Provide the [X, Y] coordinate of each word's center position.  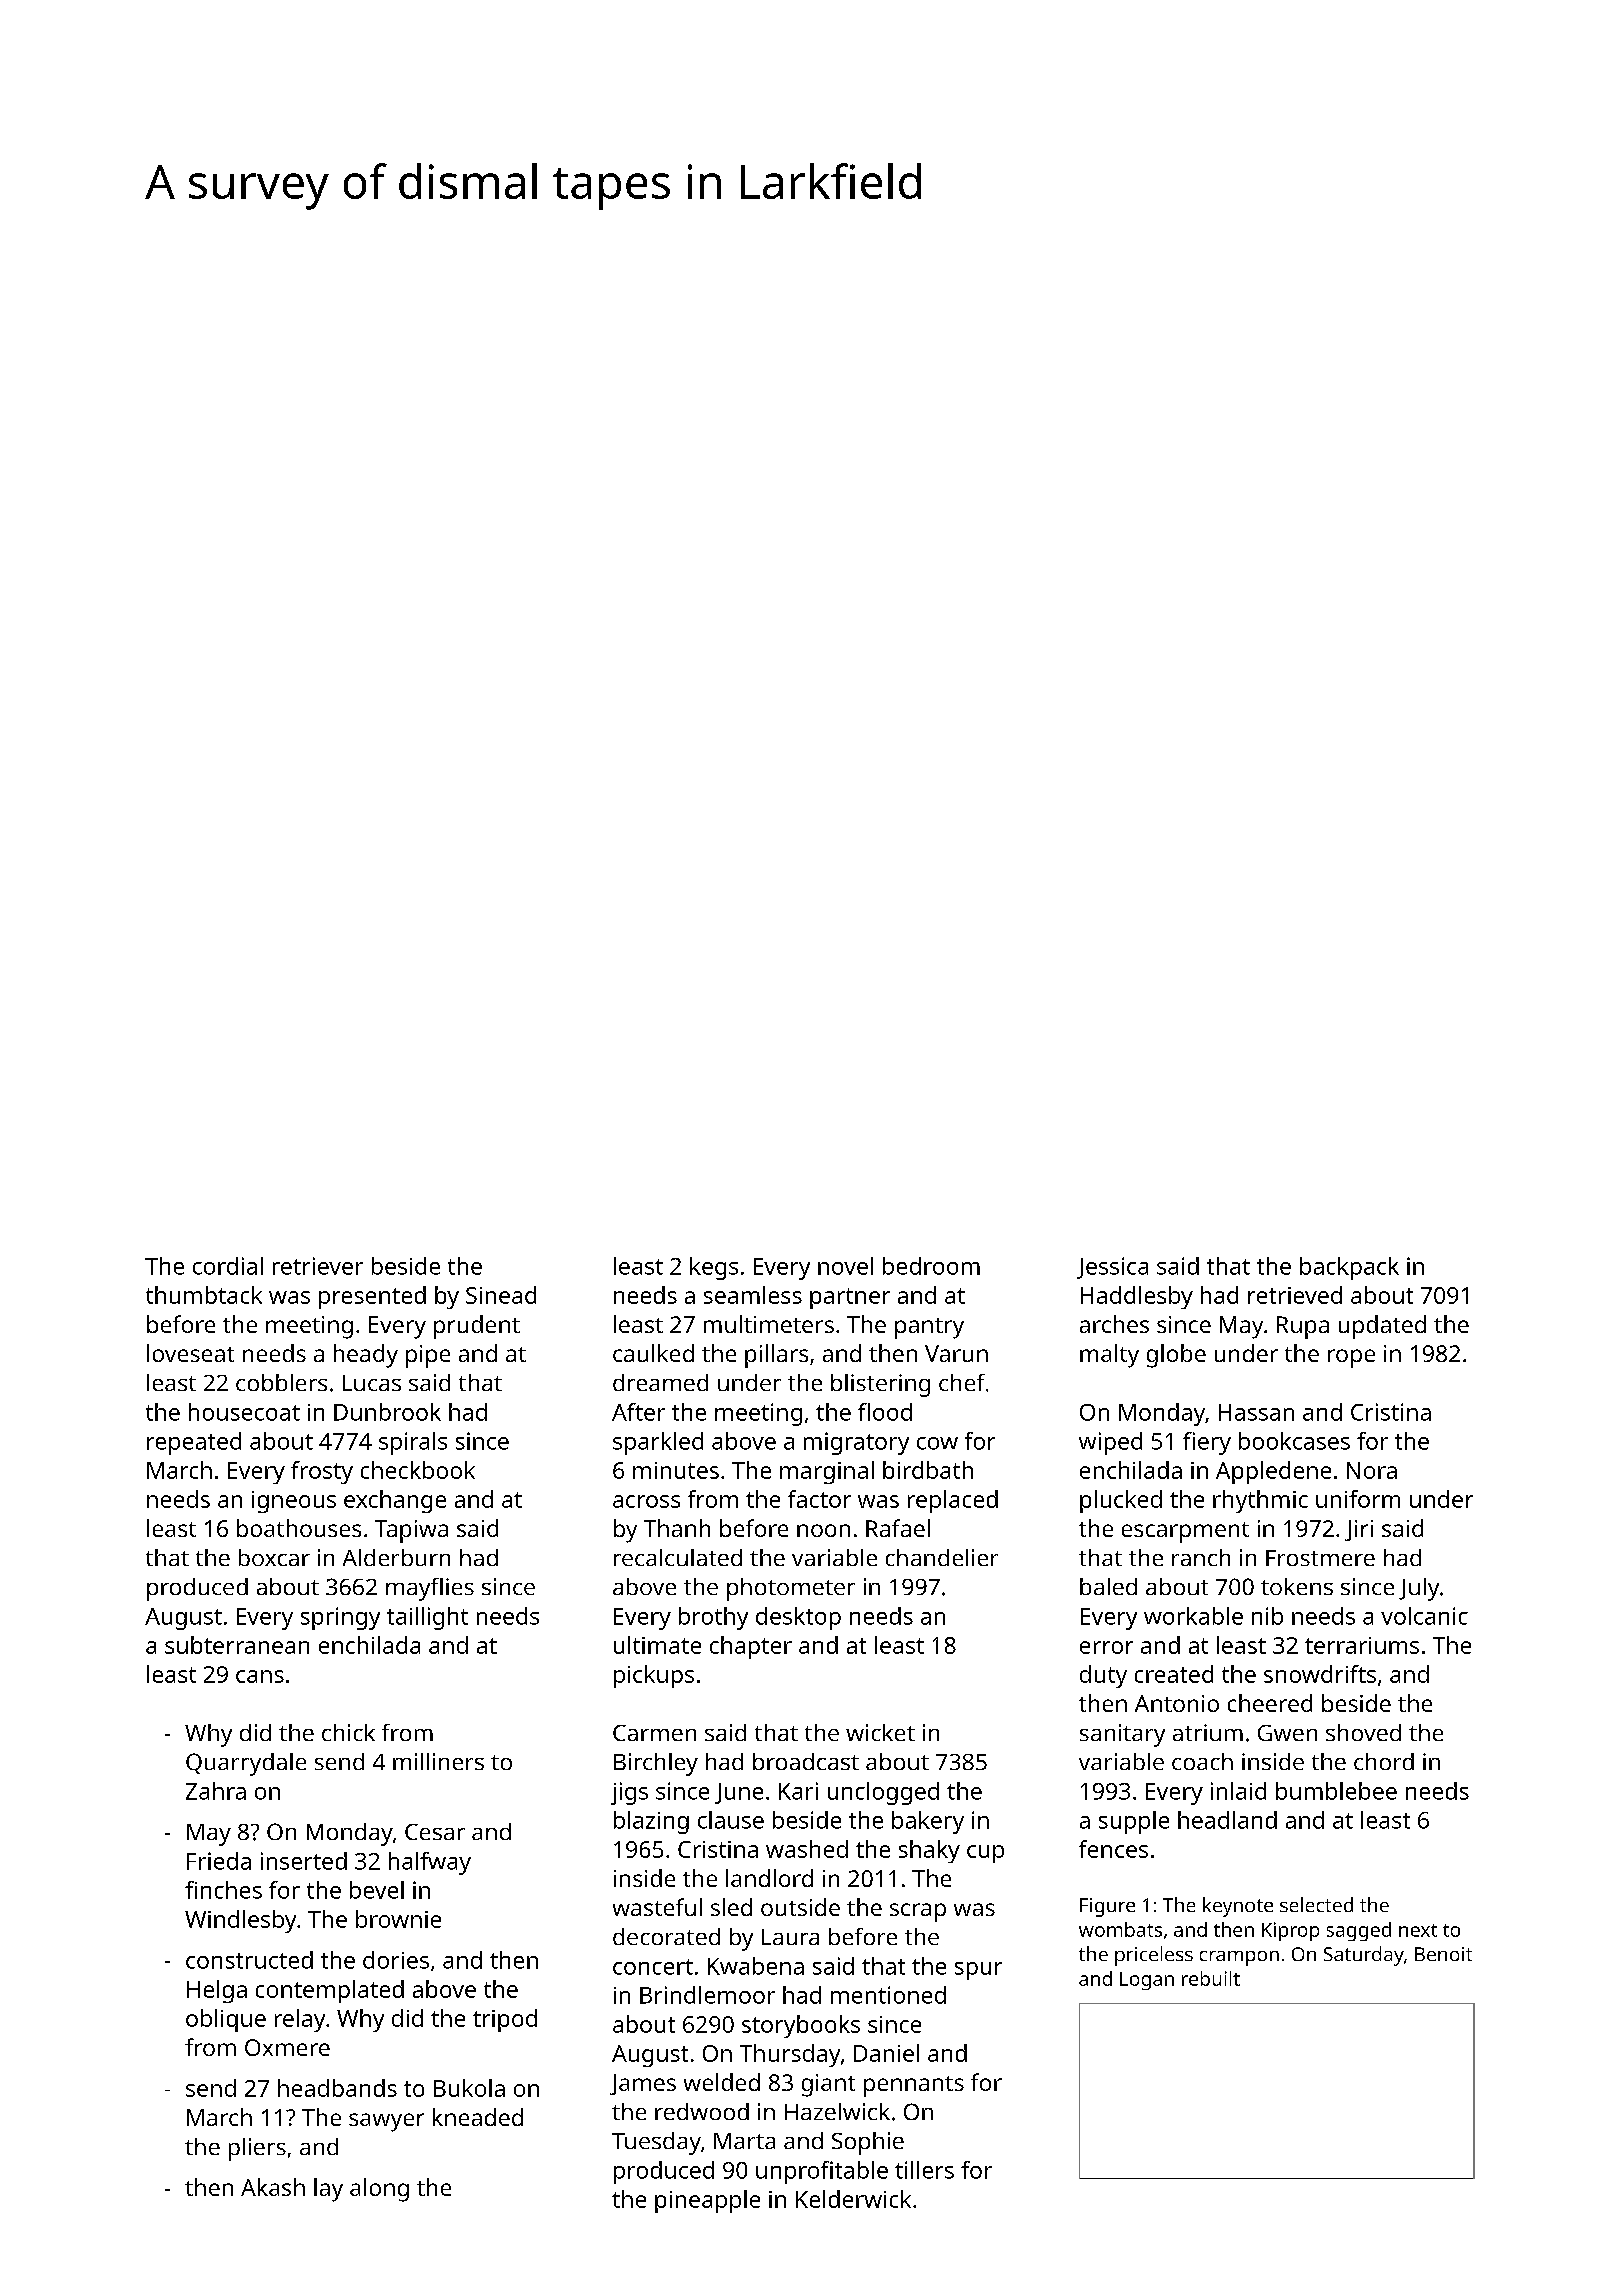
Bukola [469, 2088]
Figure [1107, 1907]
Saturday [1364, 1956]
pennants [914, 2086]
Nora [1372, 1470]
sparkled [658, 1443]
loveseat [190, 1353]
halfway [430, 1863]
